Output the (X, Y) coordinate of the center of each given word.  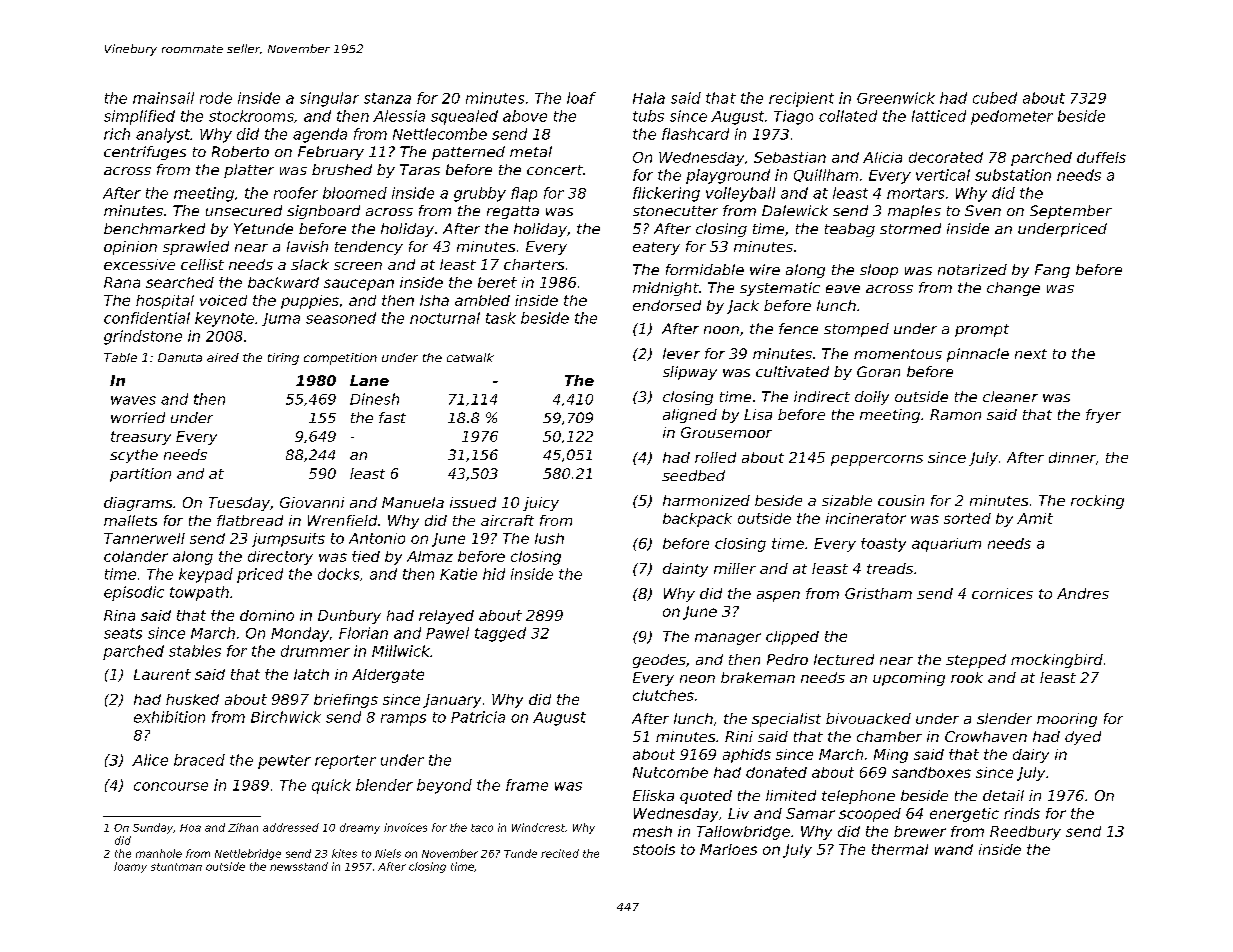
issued (473, 502)
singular (329, 99)
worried (138, 417)
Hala (649, 98)
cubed (995, 98)
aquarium (946, 545)
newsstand (299, 866)
